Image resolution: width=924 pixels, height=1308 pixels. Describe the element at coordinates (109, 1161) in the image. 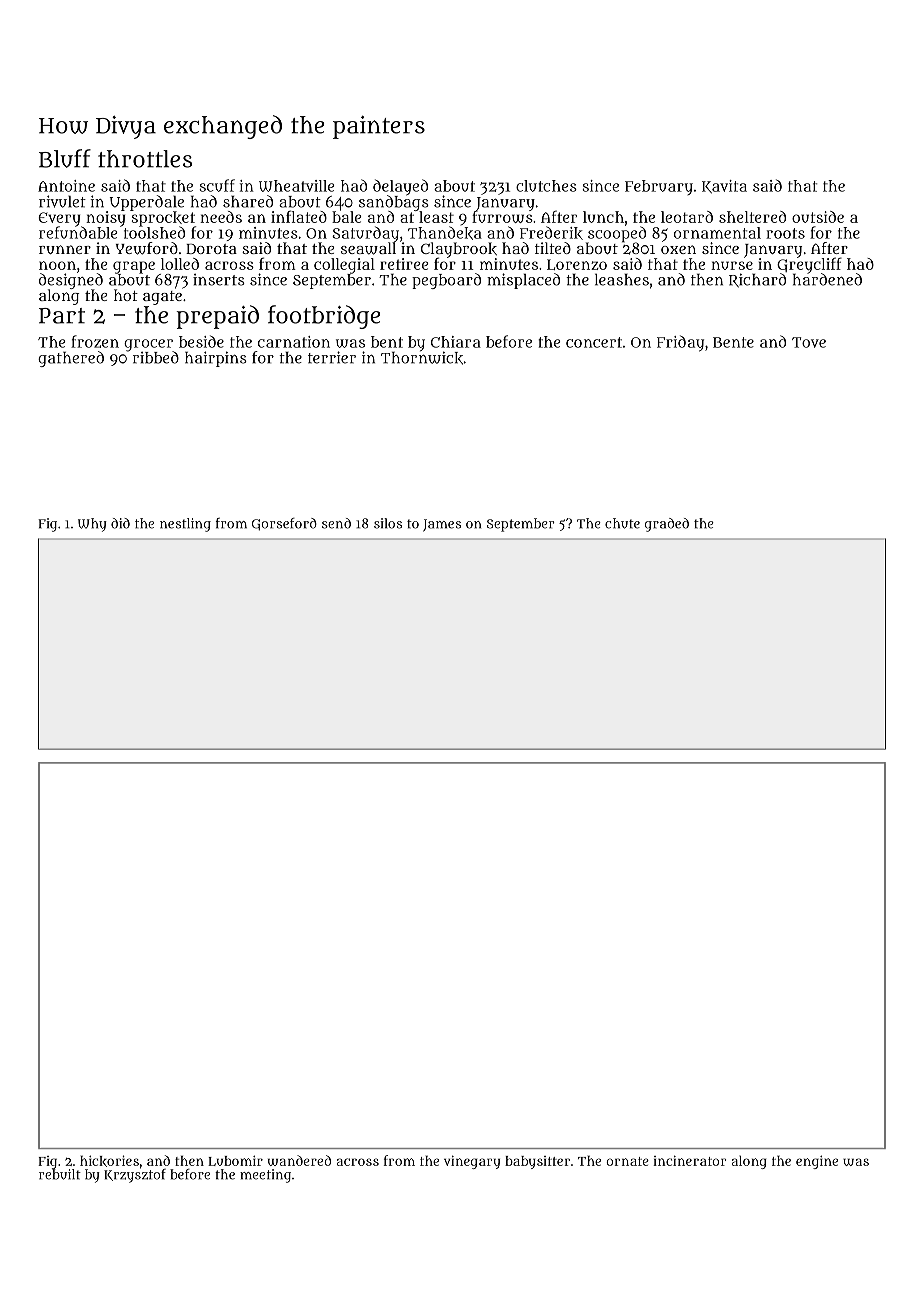

I see `hickories` at that location.
